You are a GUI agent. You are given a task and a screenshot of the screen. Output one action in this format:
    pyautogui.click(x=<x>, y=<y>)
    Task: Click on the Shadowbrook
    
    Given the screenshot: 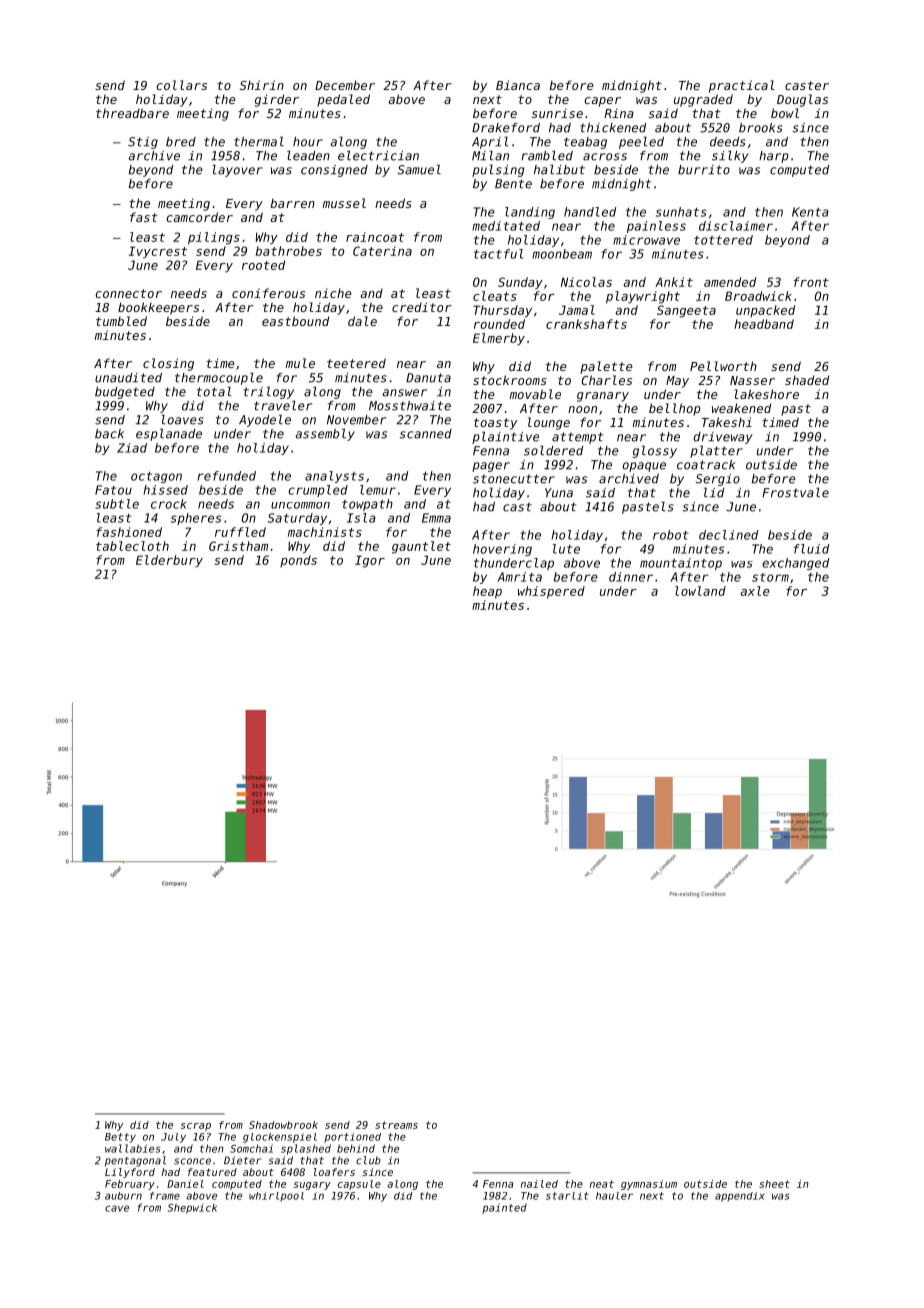 What is the action you would take?
    pyautogui.click(x=283, y=1125)
